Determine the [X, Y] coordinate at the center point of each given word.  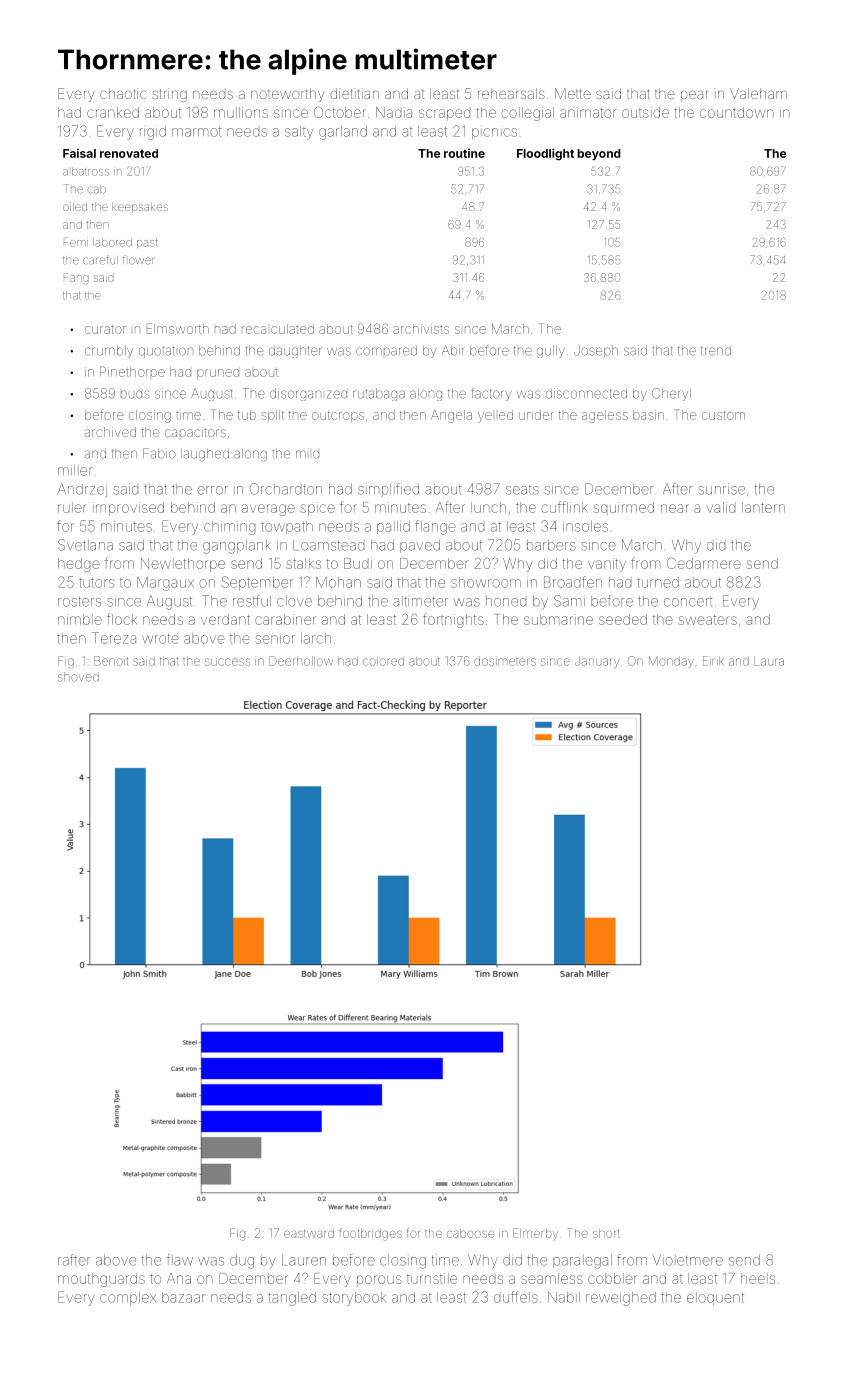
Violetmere [688, 1260]
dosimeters [505, 661]
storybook [354, 1299]
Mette [573, 93]
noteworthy [288, 95]
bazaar [183, 1297]
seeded [623, 619]
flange [435, 527]
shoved [78, 677]
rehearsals [511, 93]
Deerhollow [301, 661]
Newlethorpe [183, 565]
